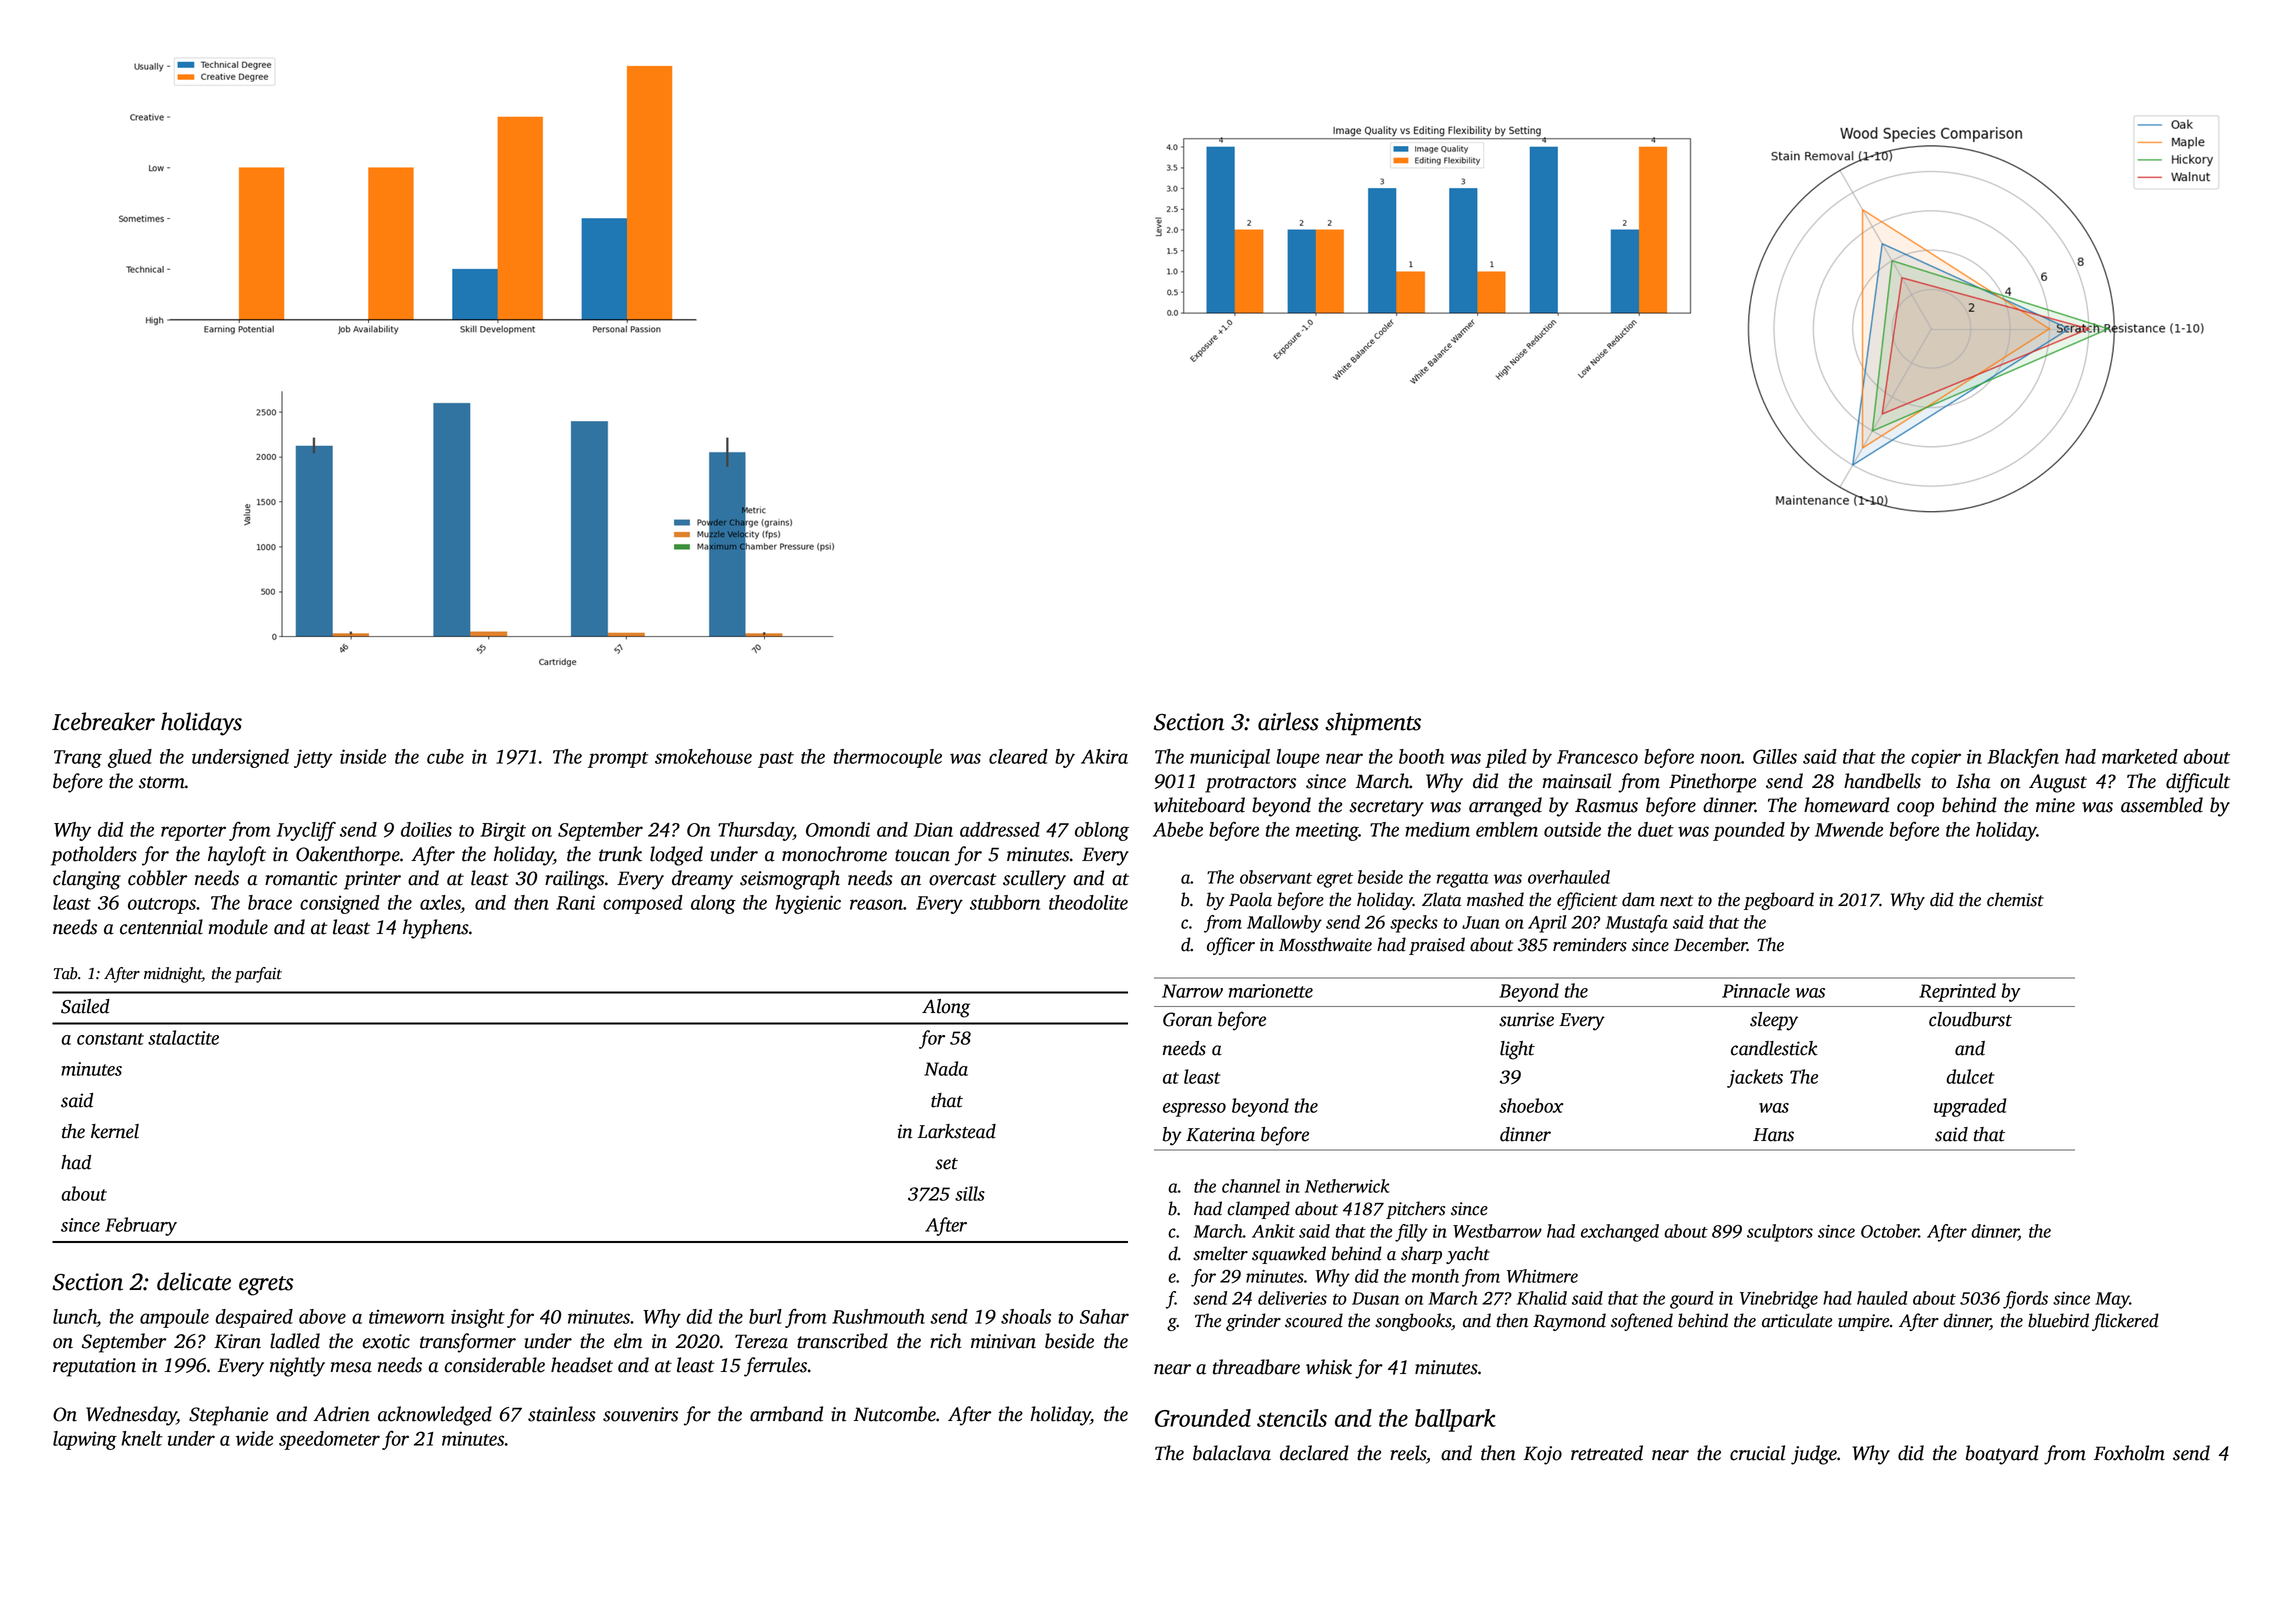  What do you see at coordinates (103, 721) in the screenshot?
I see `Icebreaker` at bounding box center [103, 721].
